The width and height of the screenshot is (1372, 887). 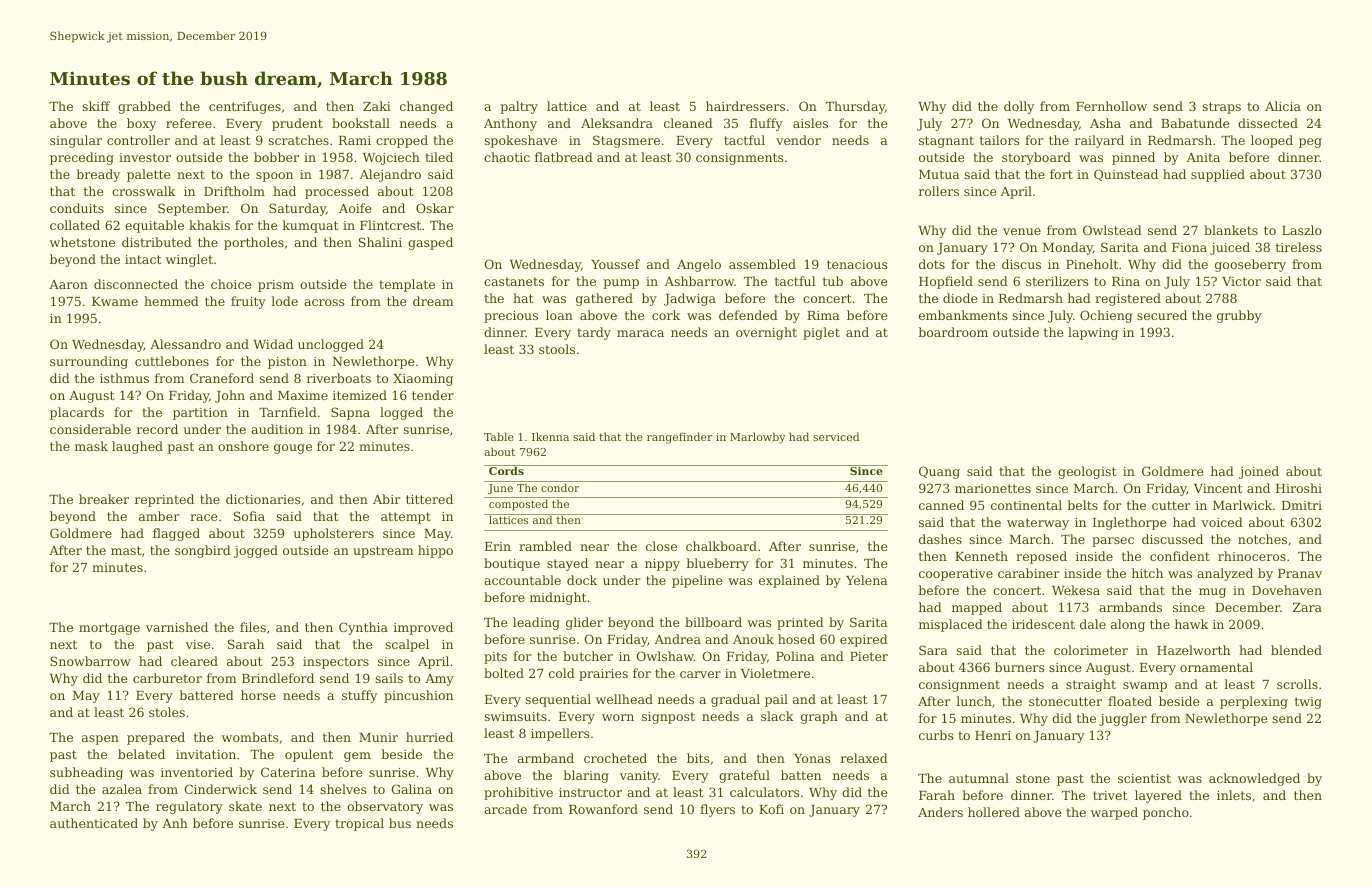 I want to click on piston, so click(x=287, y=363).
